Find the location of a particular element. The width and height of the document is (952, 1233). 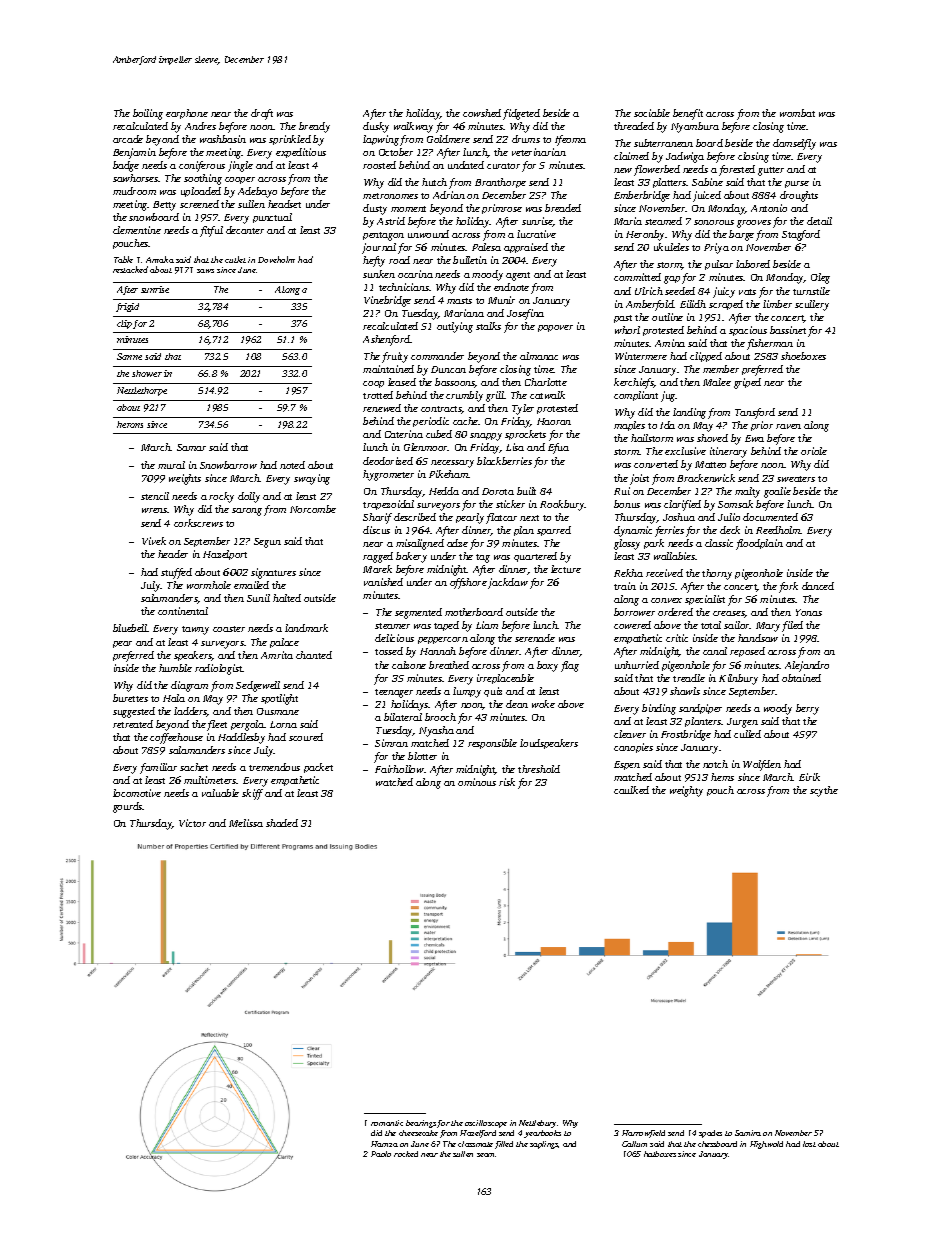

wombat is located at coordinates (797, 113).
